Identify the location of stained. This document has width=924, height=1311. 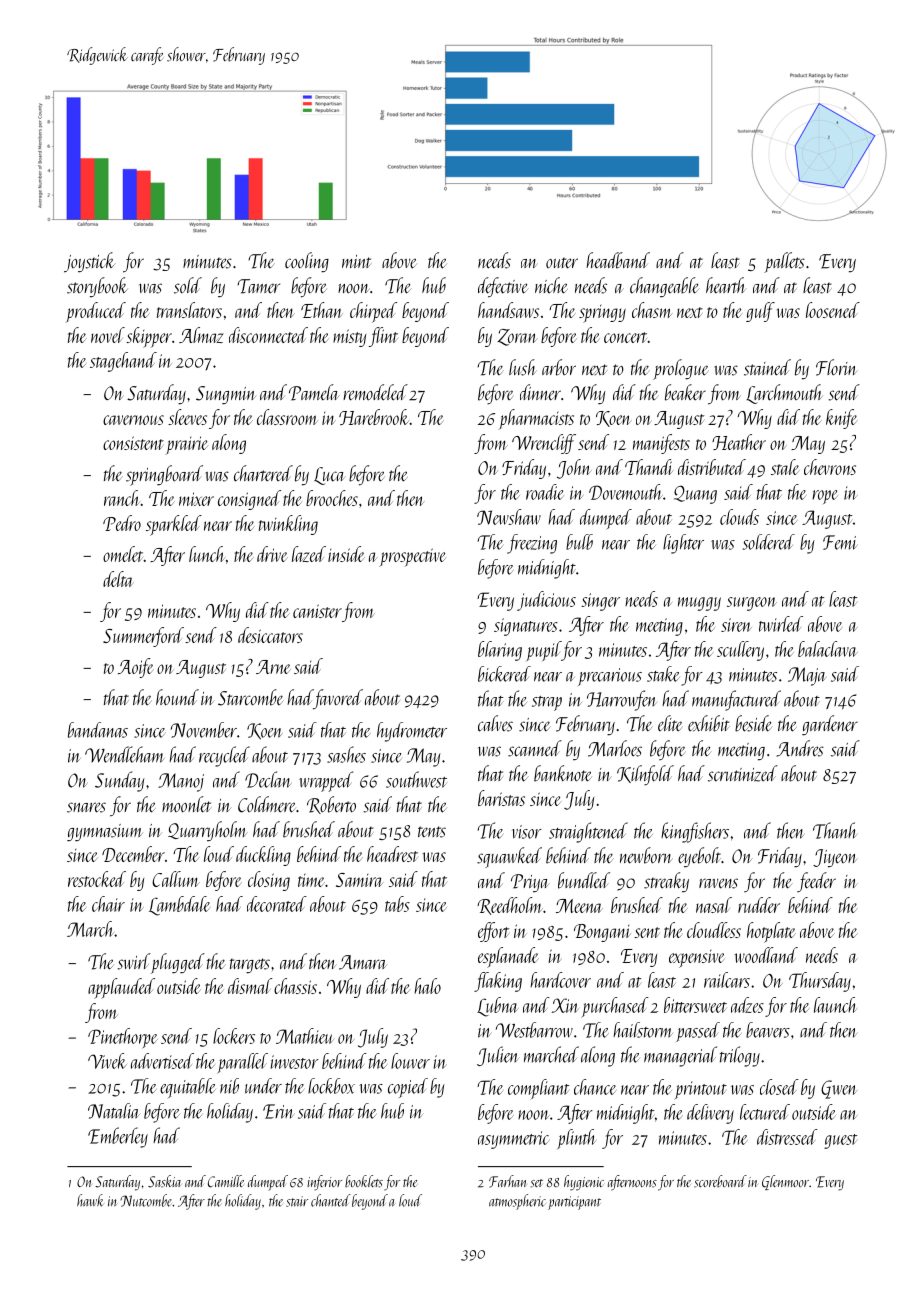
(767, 367).
